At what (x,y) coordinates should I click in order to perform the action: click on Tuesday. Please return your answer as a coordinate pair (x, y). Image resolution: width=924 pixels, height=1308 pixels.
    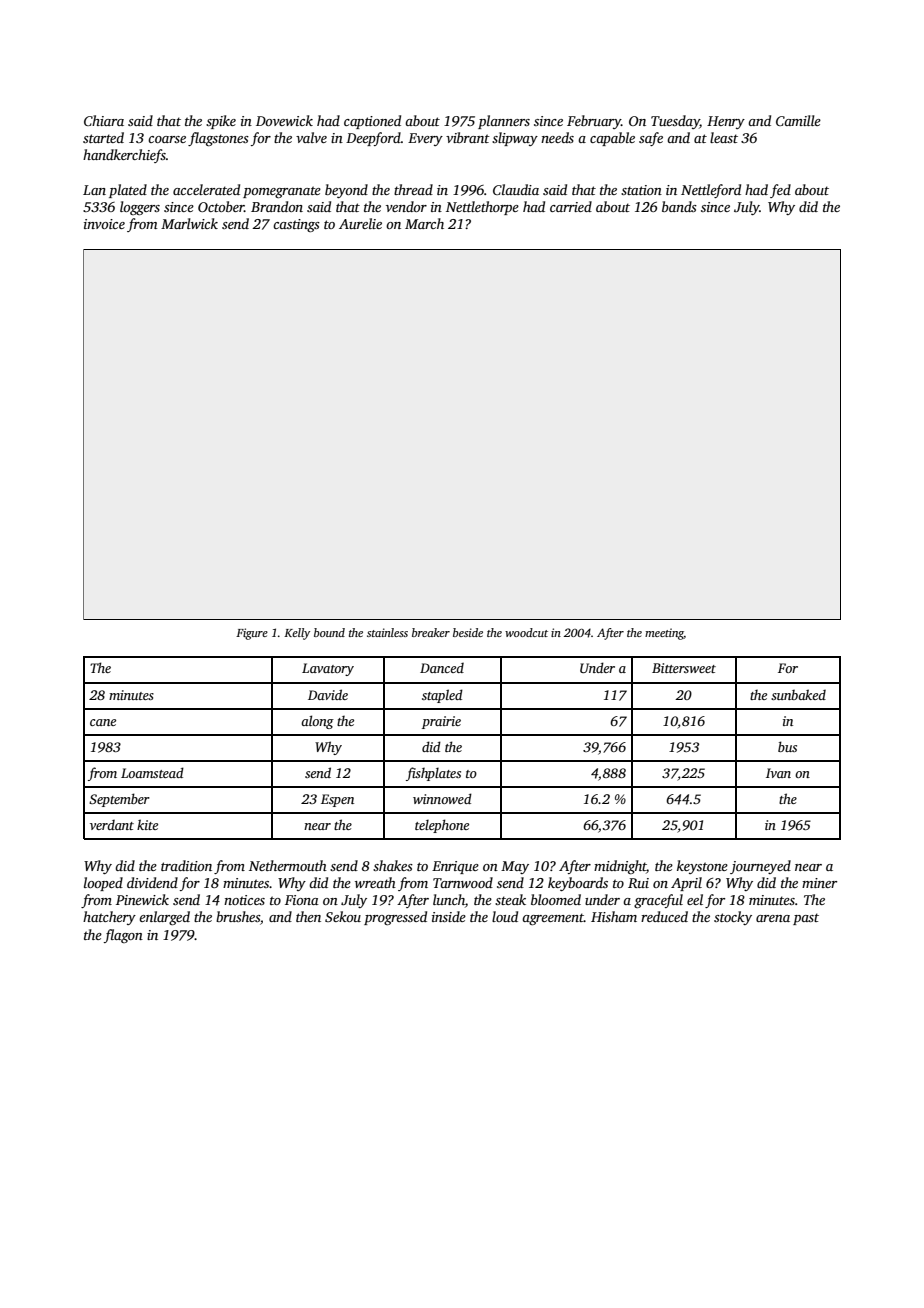
    Looking at the image, I should click on (675, 122).
